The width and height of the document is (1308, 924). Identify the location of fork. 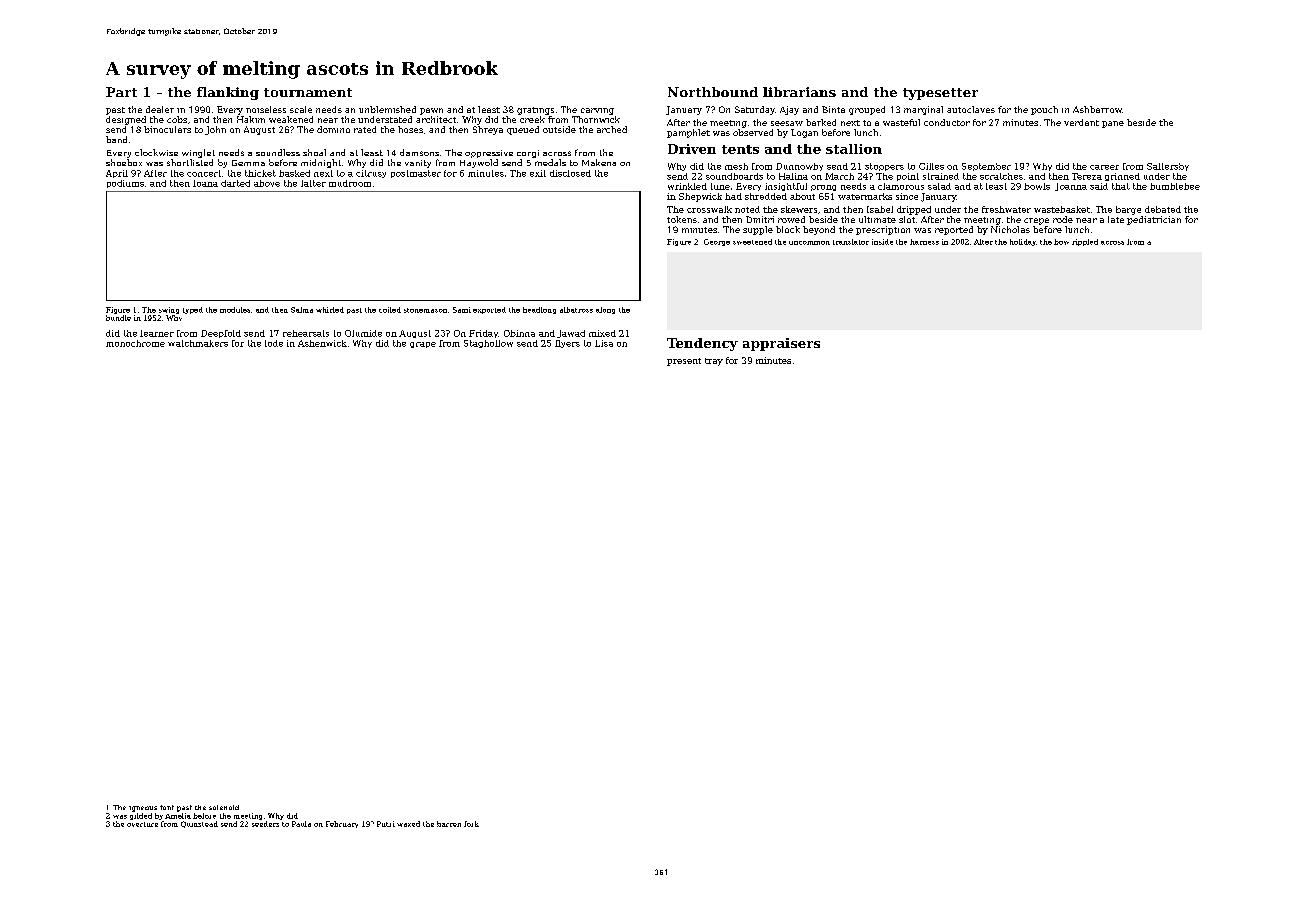
(471, 824).
